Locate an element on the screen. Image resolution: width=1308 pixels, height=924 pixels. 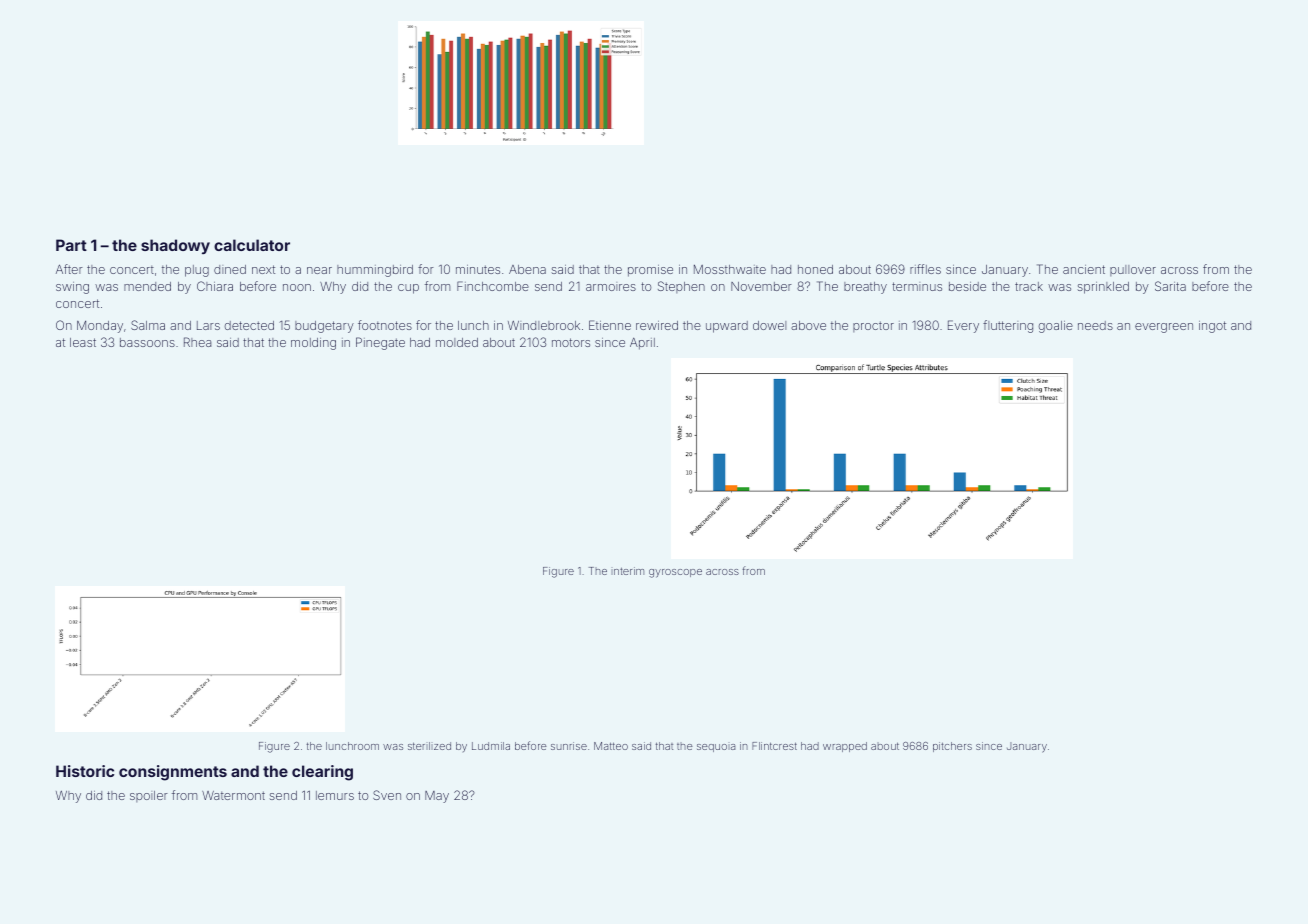
pitchers is located at coordinates (952, 747).
